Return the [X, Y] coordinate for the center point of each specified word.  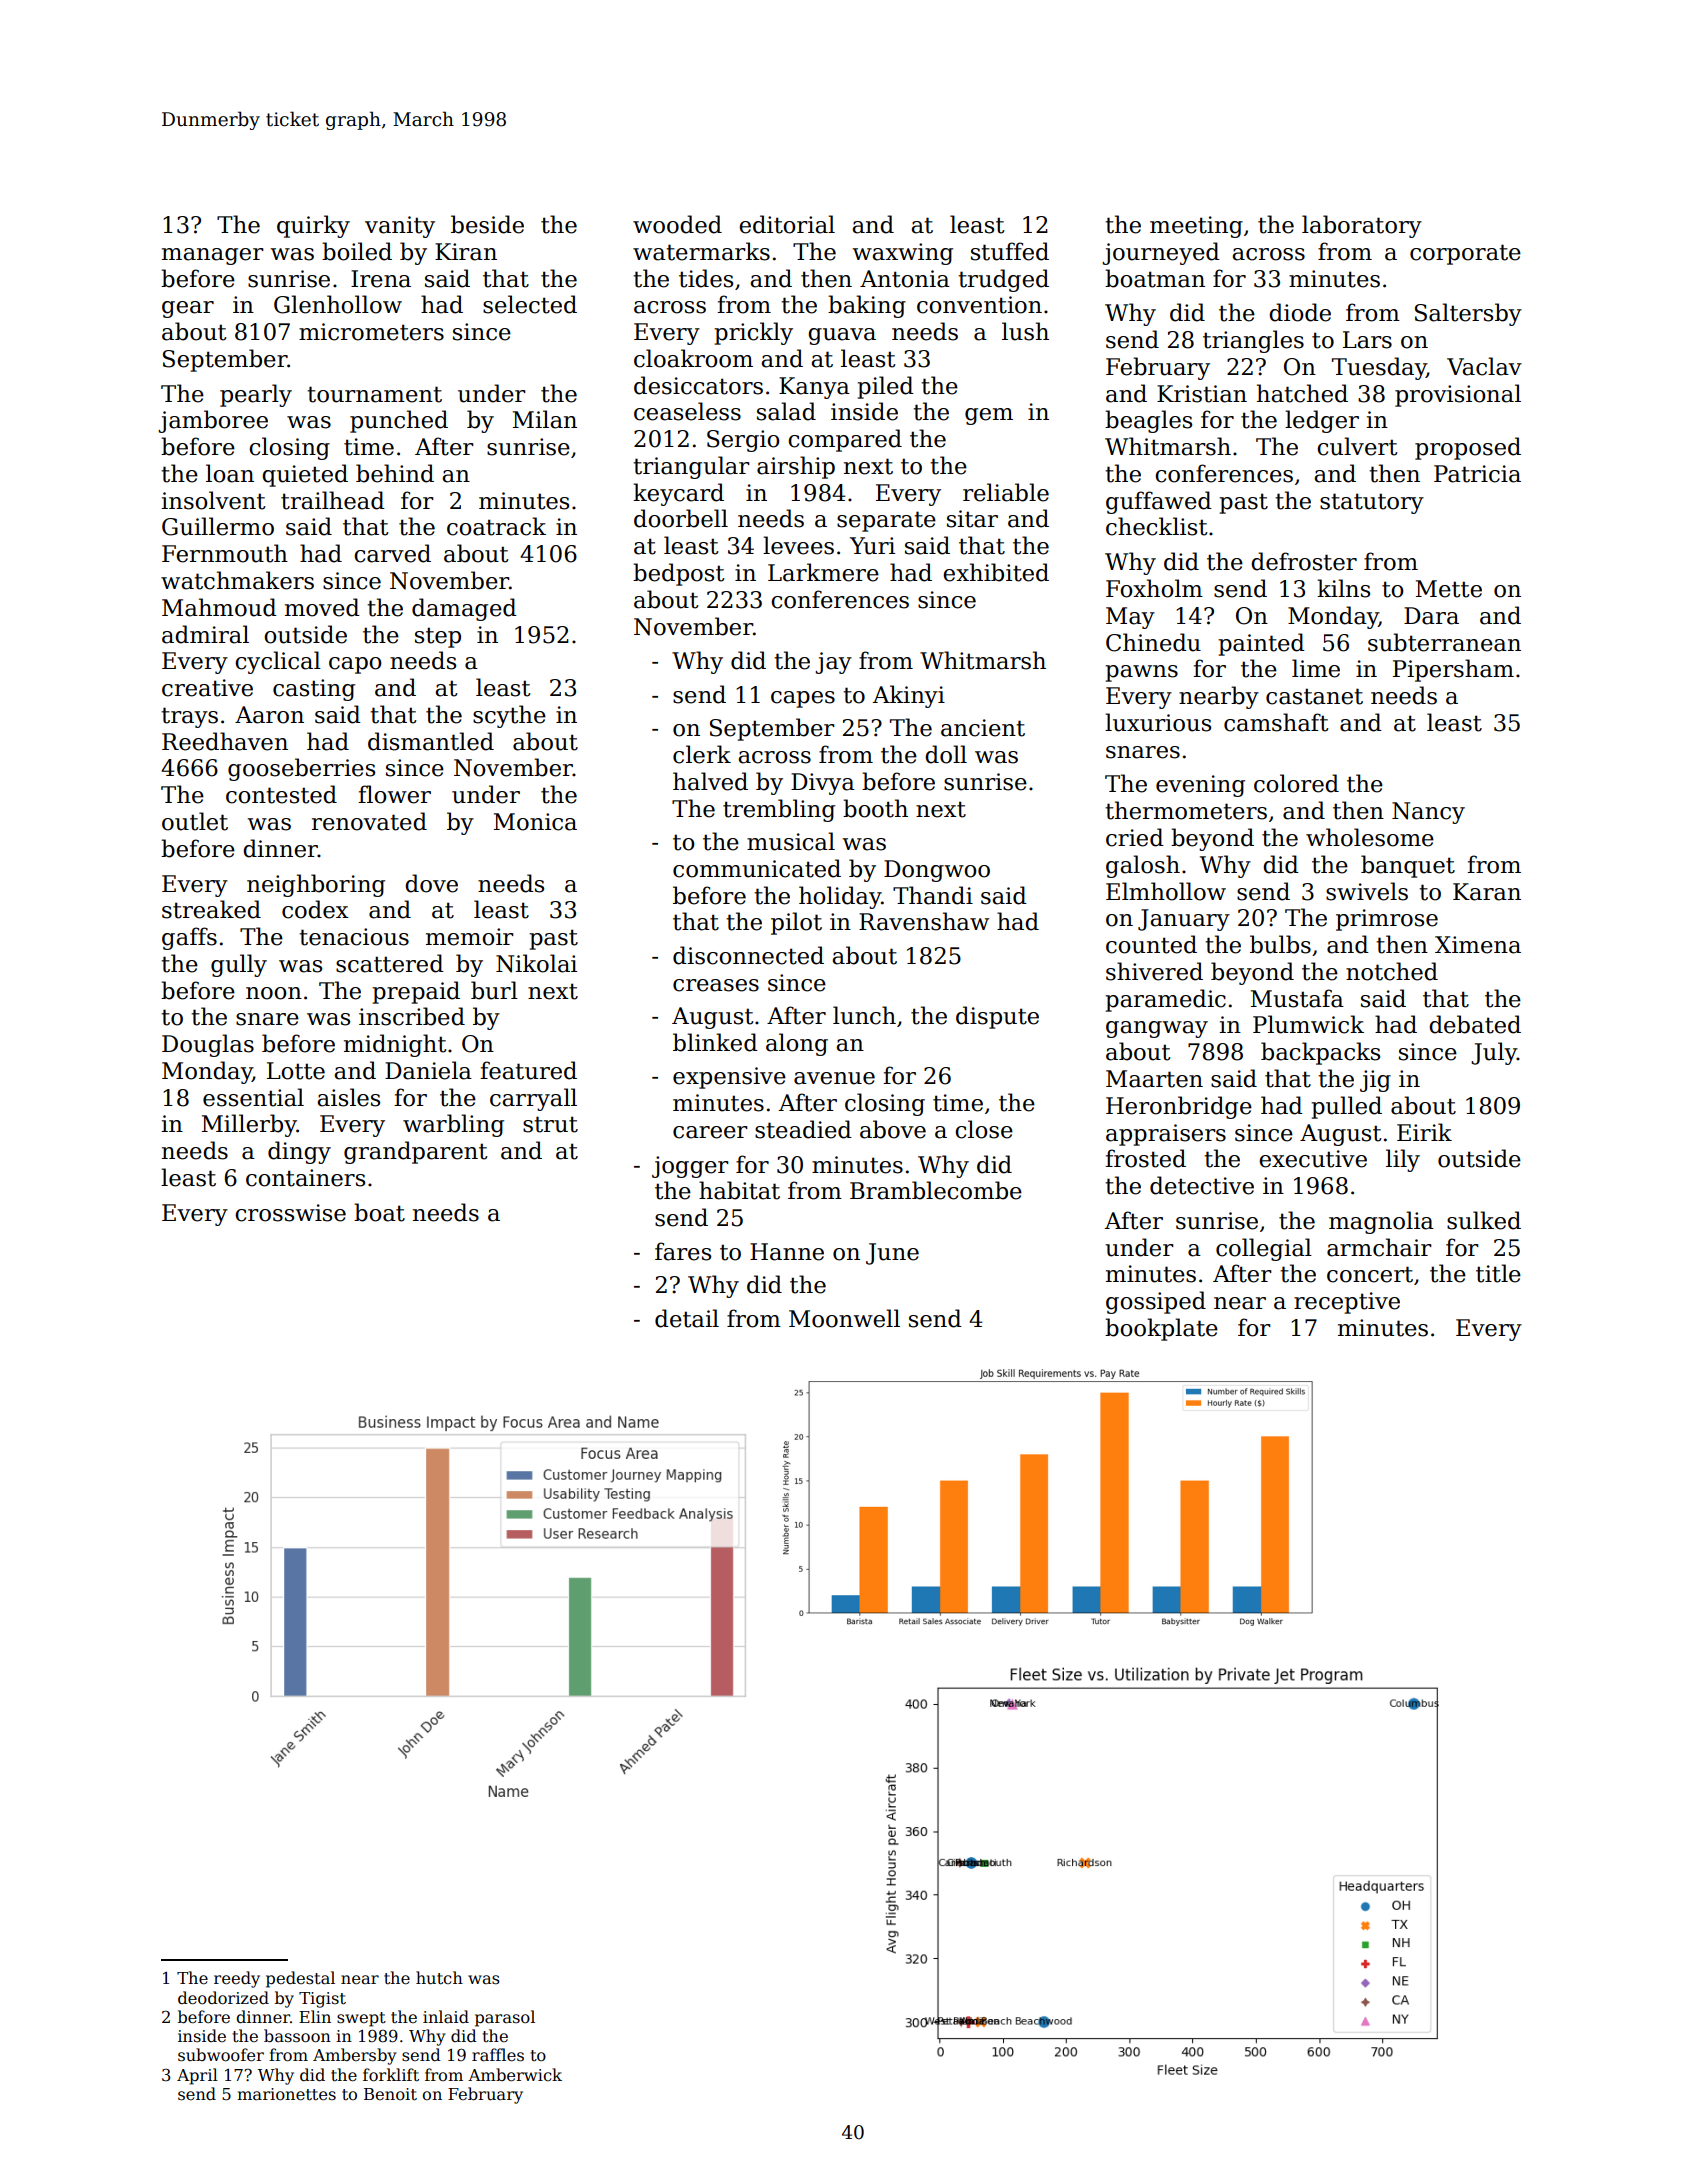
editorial [787, 224]
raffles [498, 2055]
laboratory [1362, 226]
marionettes [286, 2094]
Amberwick [515, 2075]
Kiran [466, 252]
